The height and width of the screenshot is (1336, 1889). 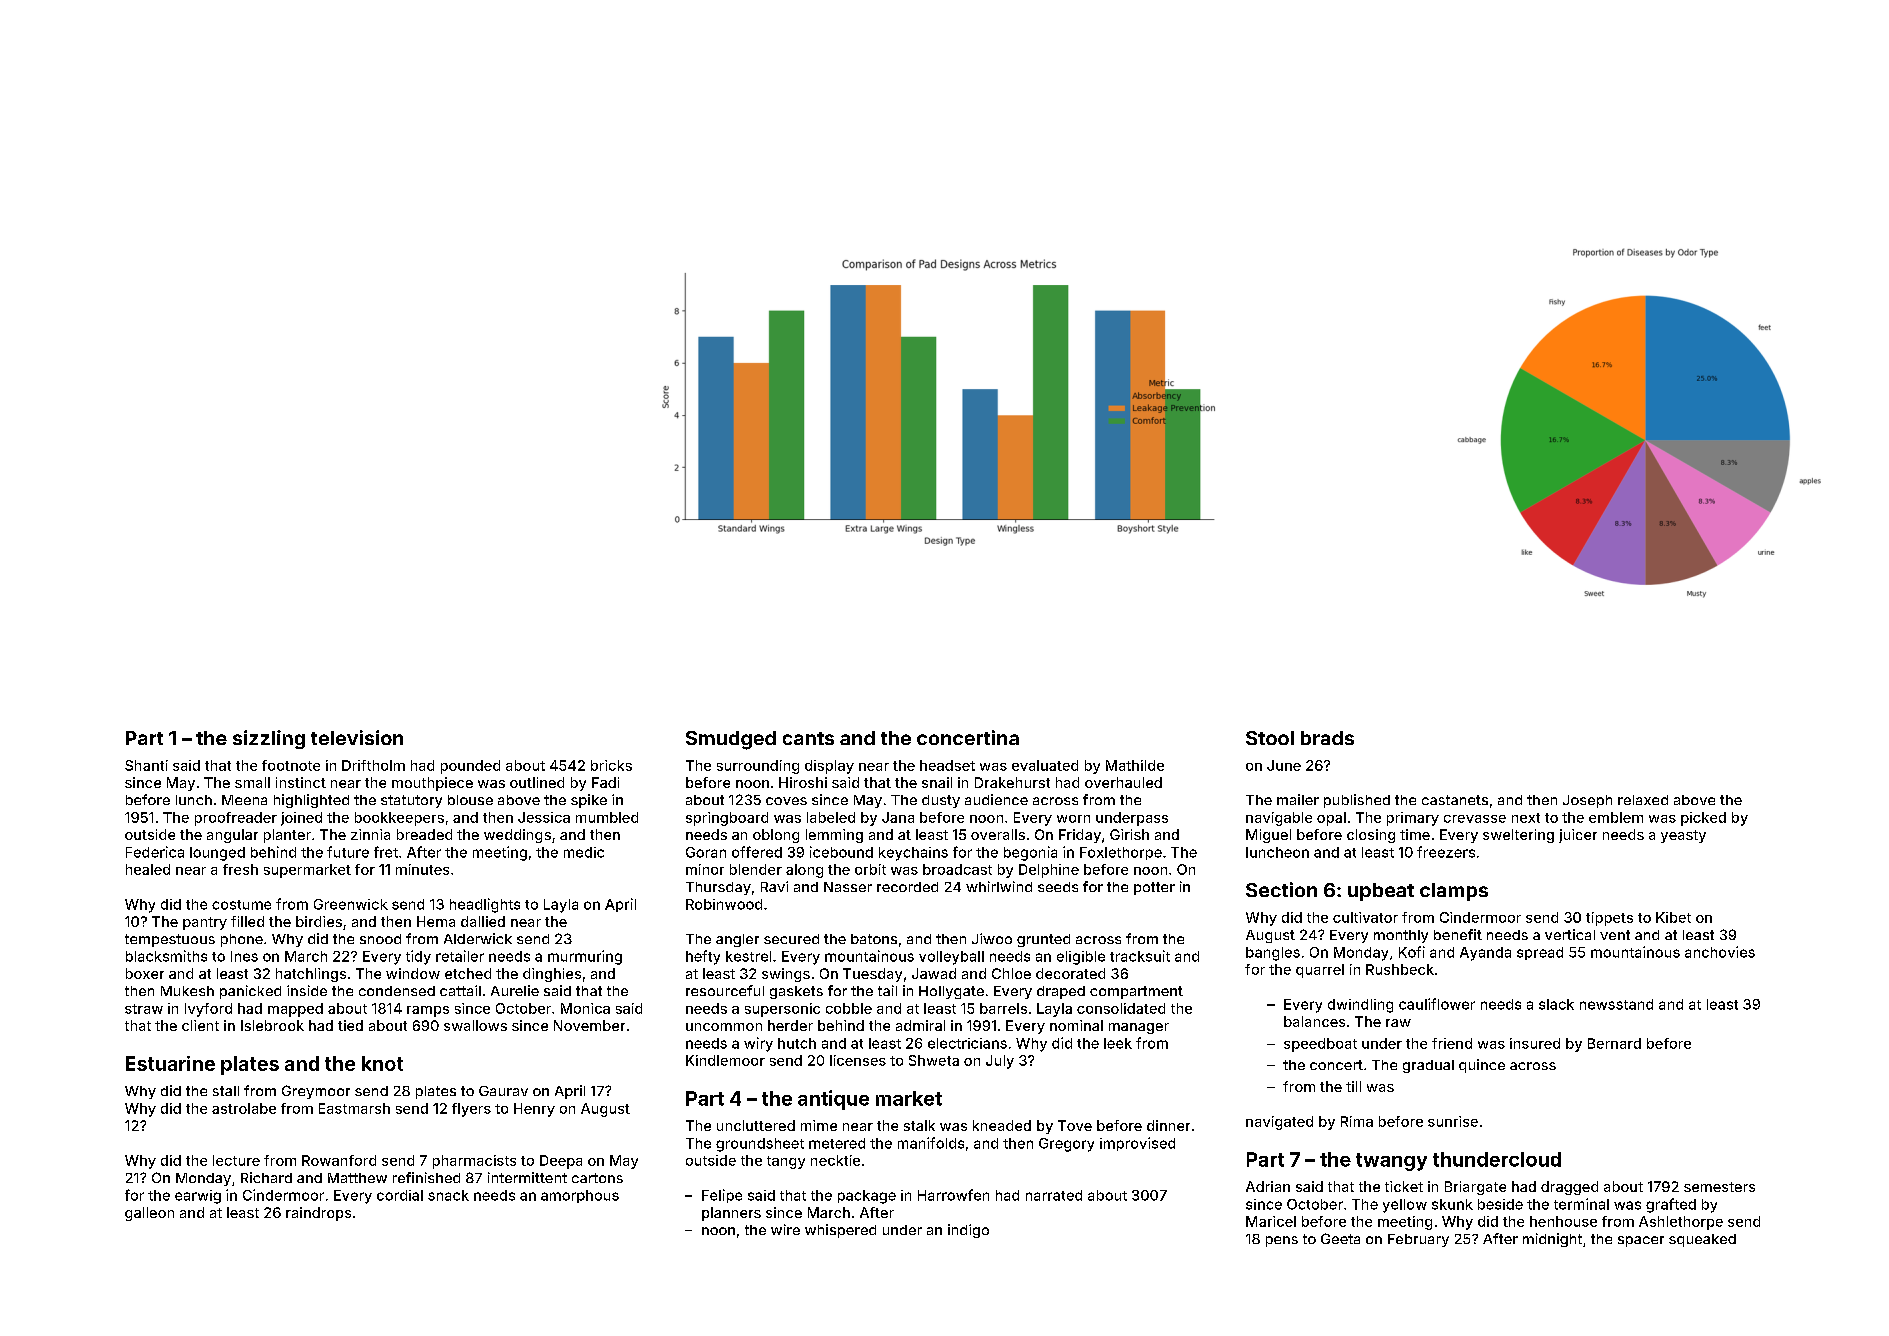 I want to click on anchovies, so click(x=1720, y=952).
